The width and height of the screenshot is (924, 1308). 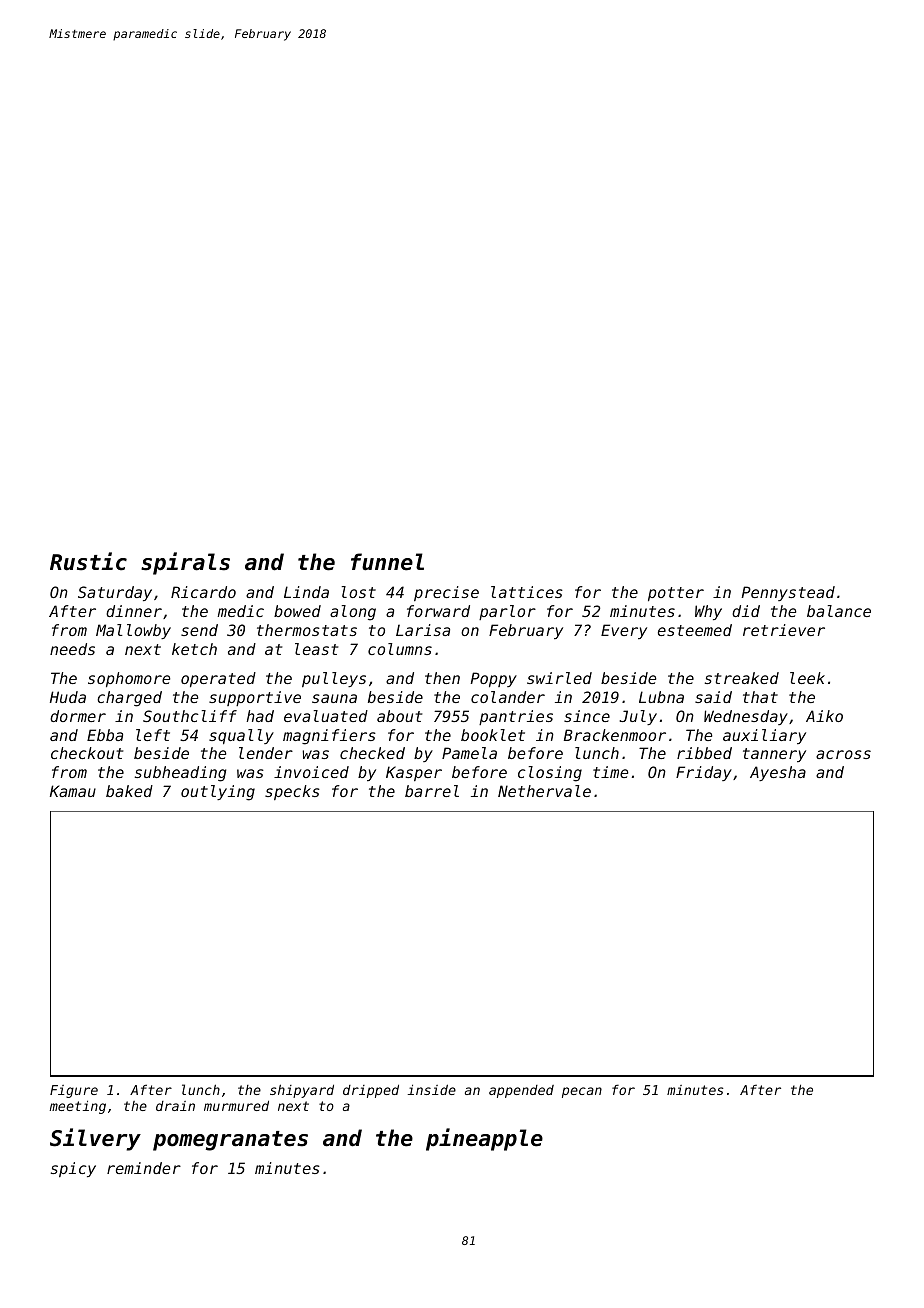 I want to click on pineapple, so click(x=484, y=1139).
